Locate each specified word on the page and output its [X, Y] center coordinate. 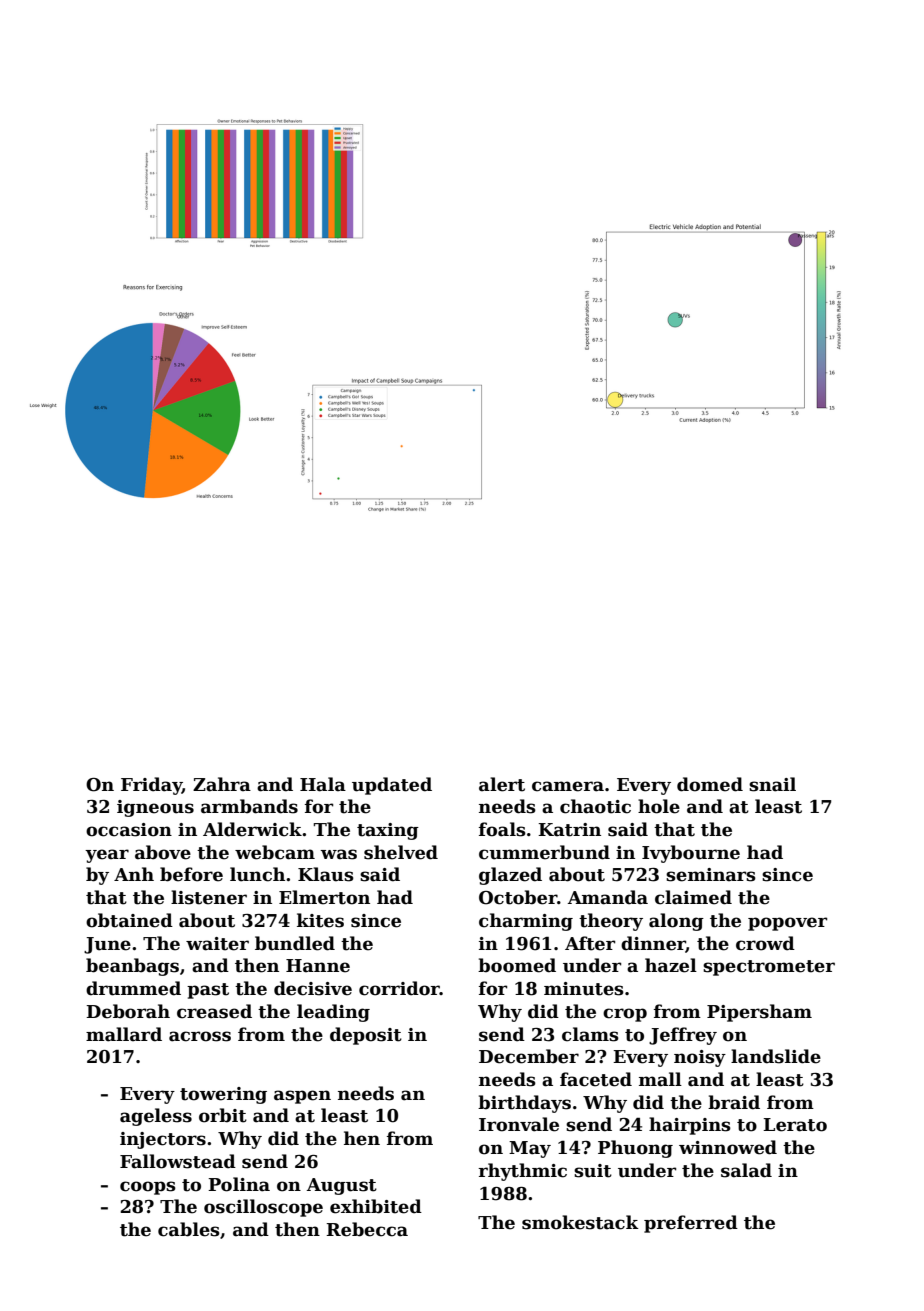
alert [502, 784]
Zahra [222, 784]
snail [772, 784]
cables [189, 1229]
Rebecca [367, 1229]
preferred [691, 1224]
